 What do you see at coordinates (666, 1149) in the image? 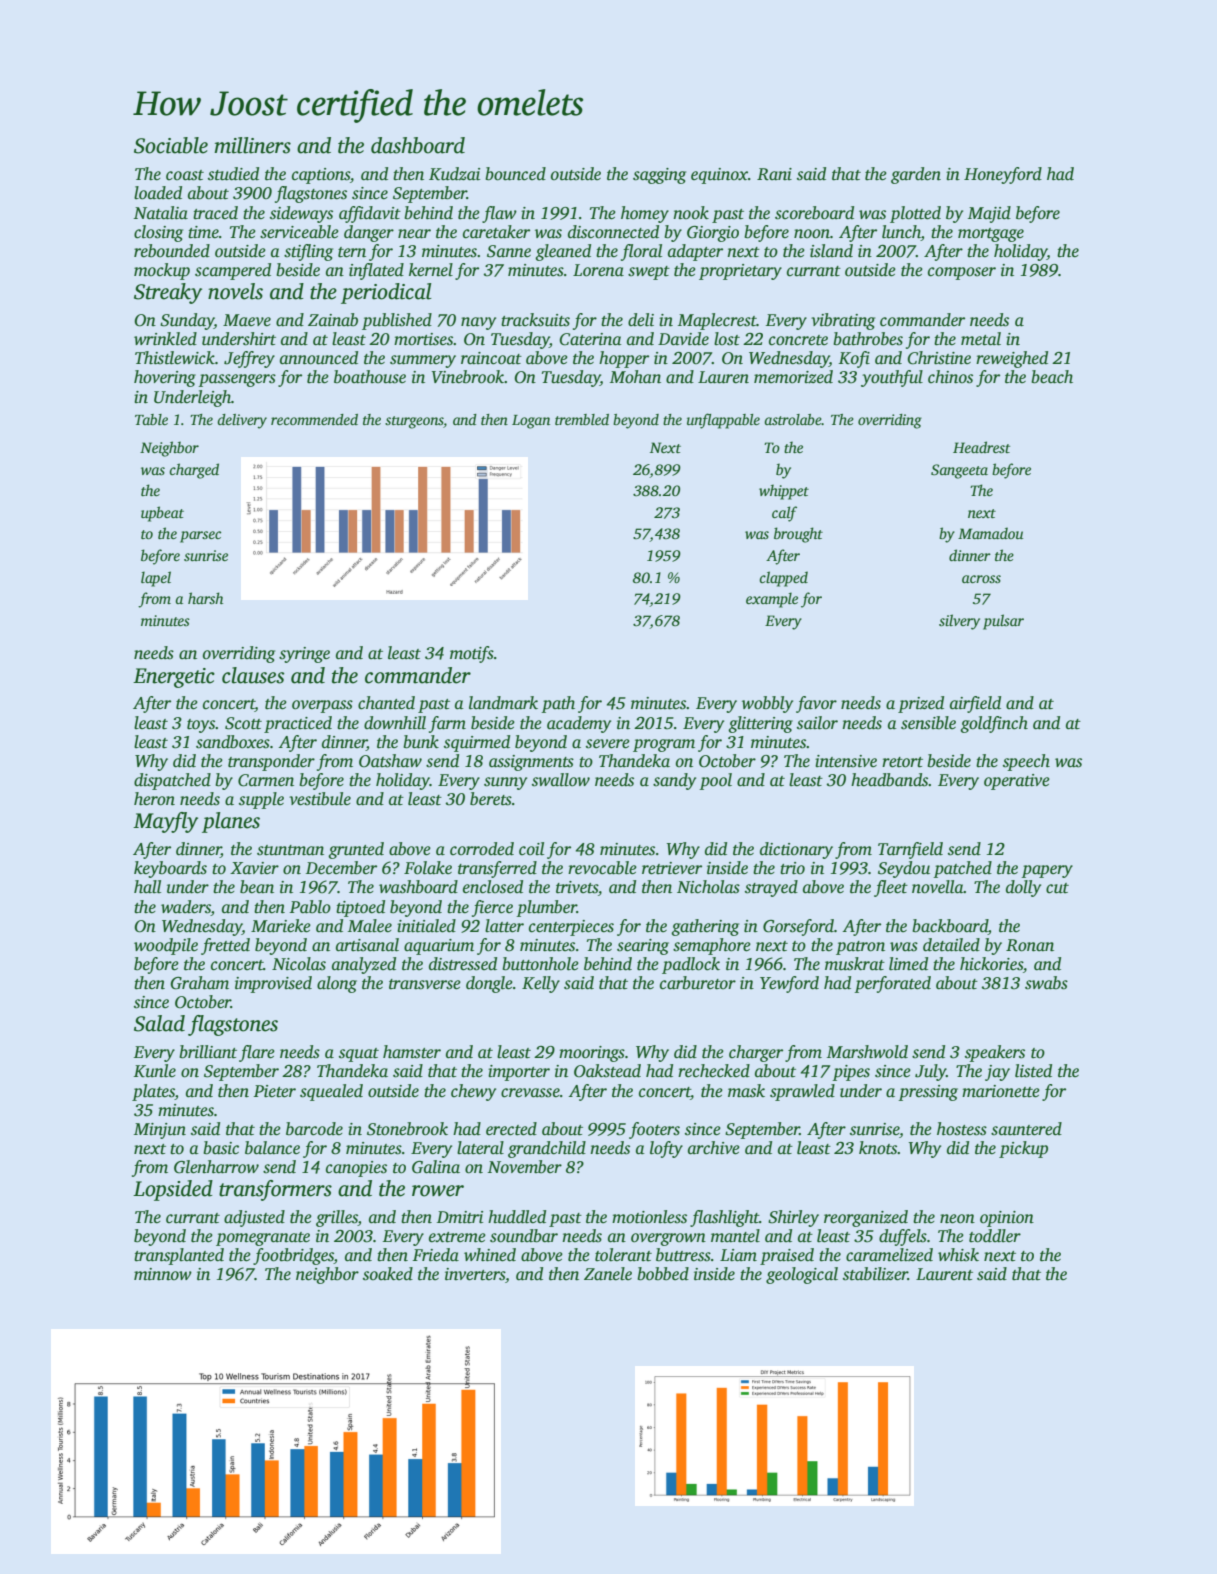
I see `lofty` at bounding box center [666, 1149].
